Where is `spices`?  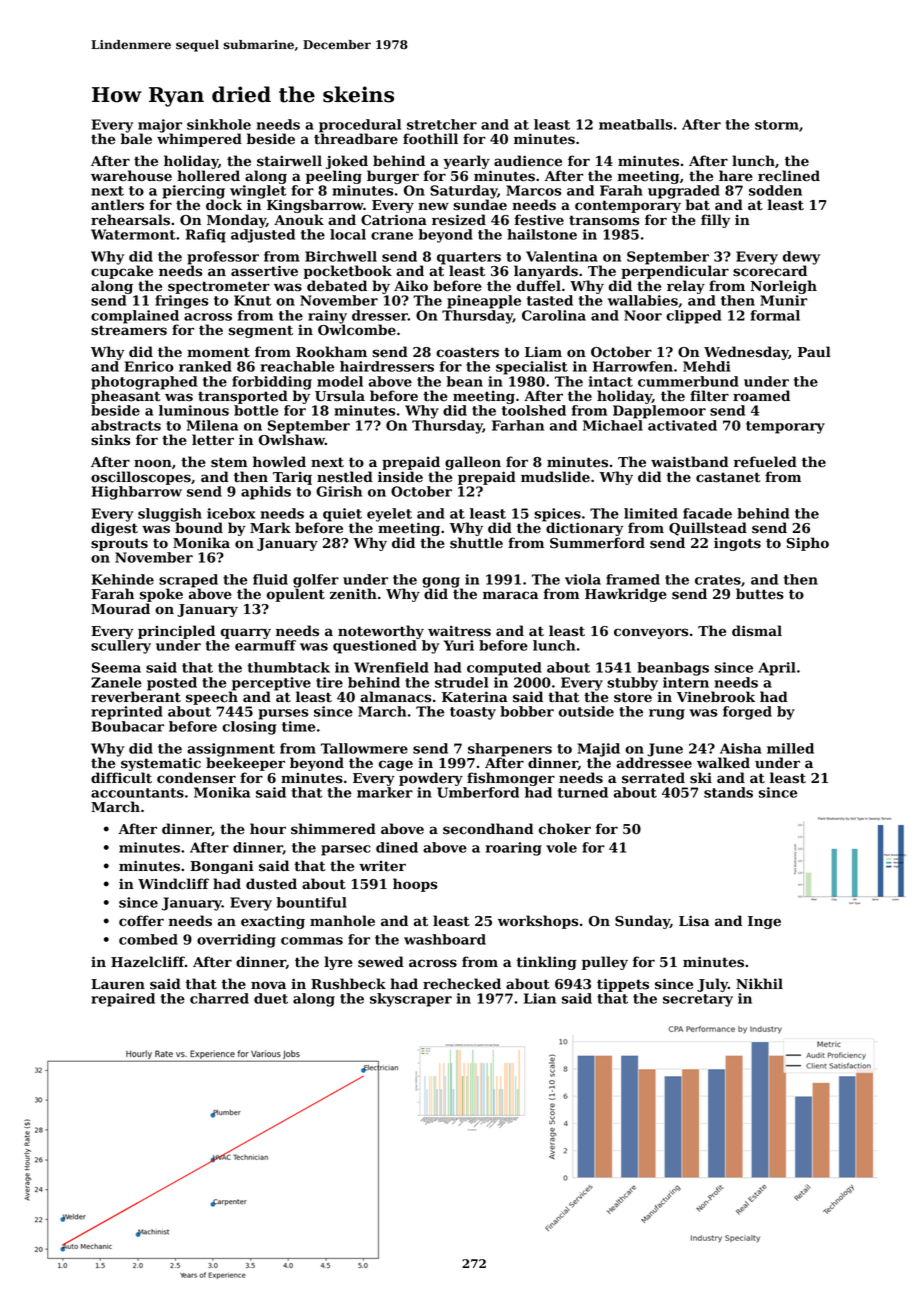
spices is located at coordinates (557, 515).
